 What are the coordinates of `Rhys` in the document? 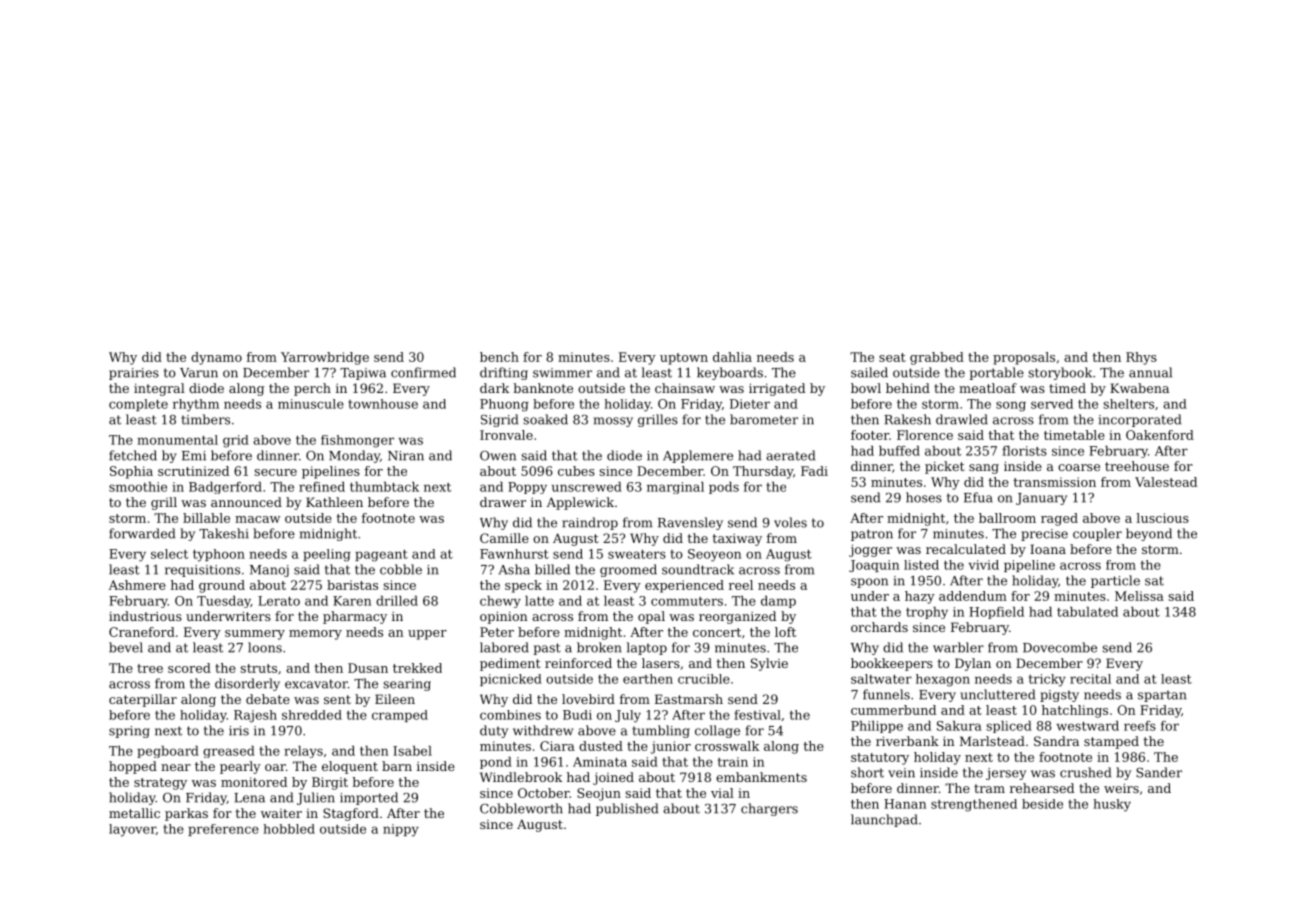 It's located at (1141, 358).
